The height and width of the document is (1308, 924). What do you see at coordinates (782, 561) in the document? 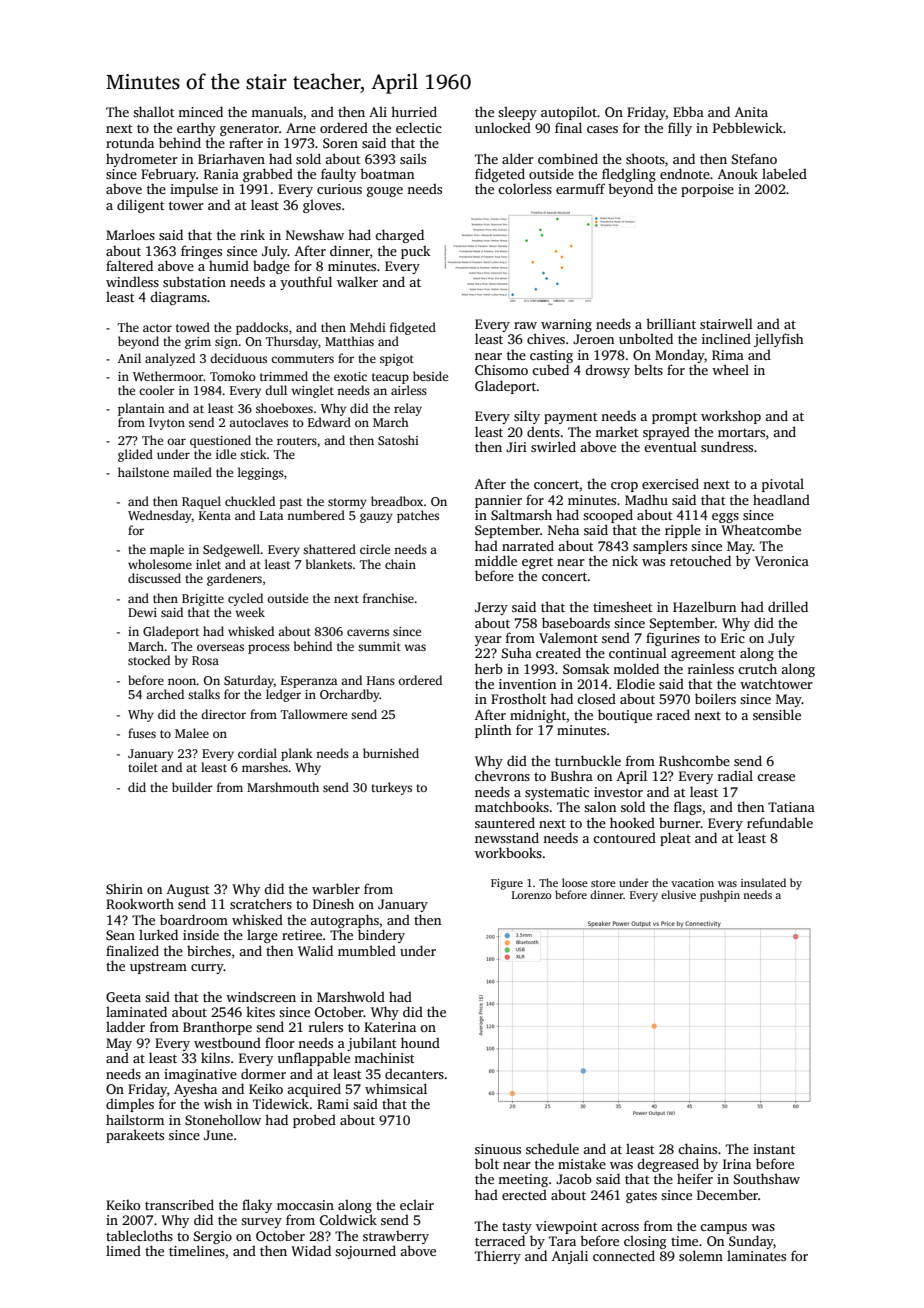
I see `Veronica` at bounding box center [782, 561].
